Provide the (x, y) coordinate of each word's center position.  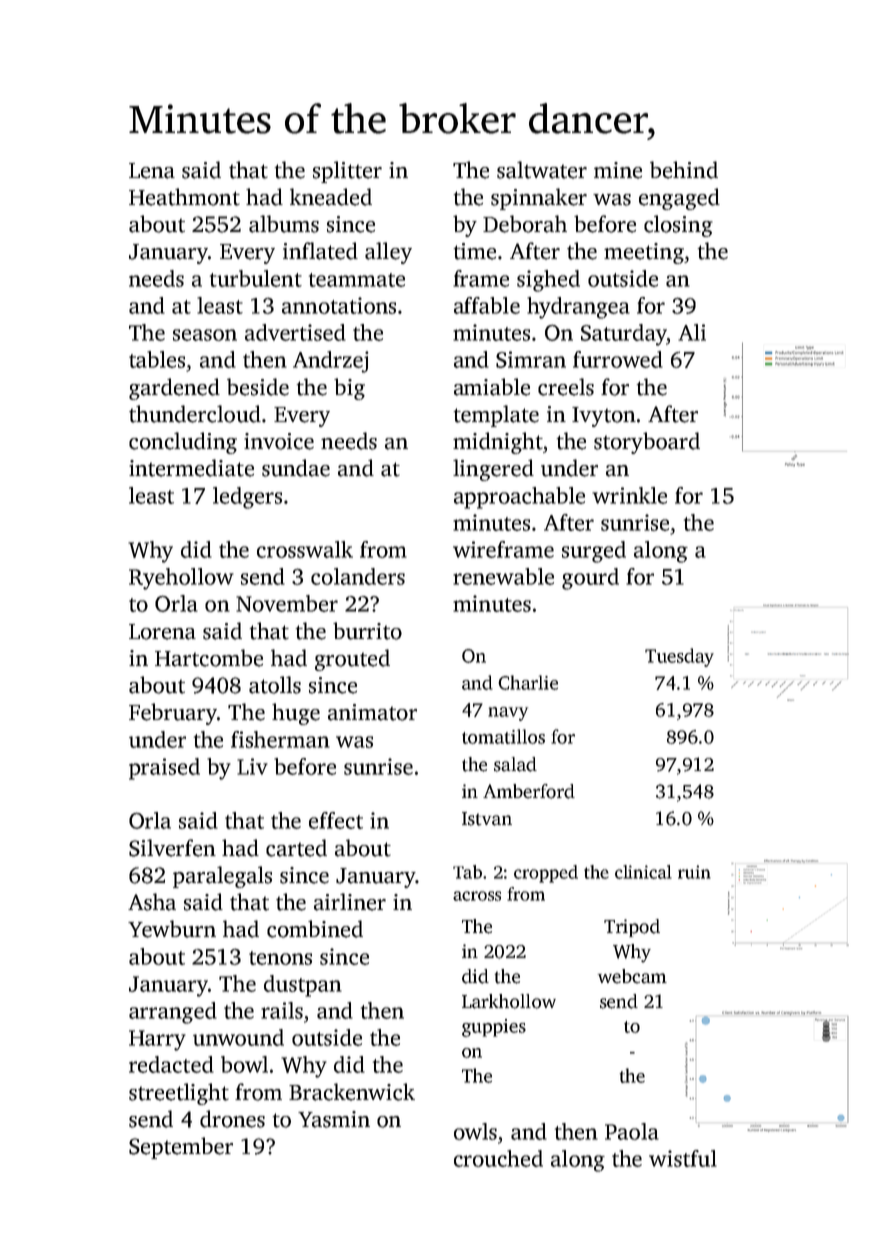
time (475, 251)
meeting (644, 253)
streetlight (179, 1094)
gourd (590, 579)
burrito (367, 631)
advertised (295, 332)
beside (258, 387)
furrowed (618, 359)
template (496, 416)
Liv (252, 766)
